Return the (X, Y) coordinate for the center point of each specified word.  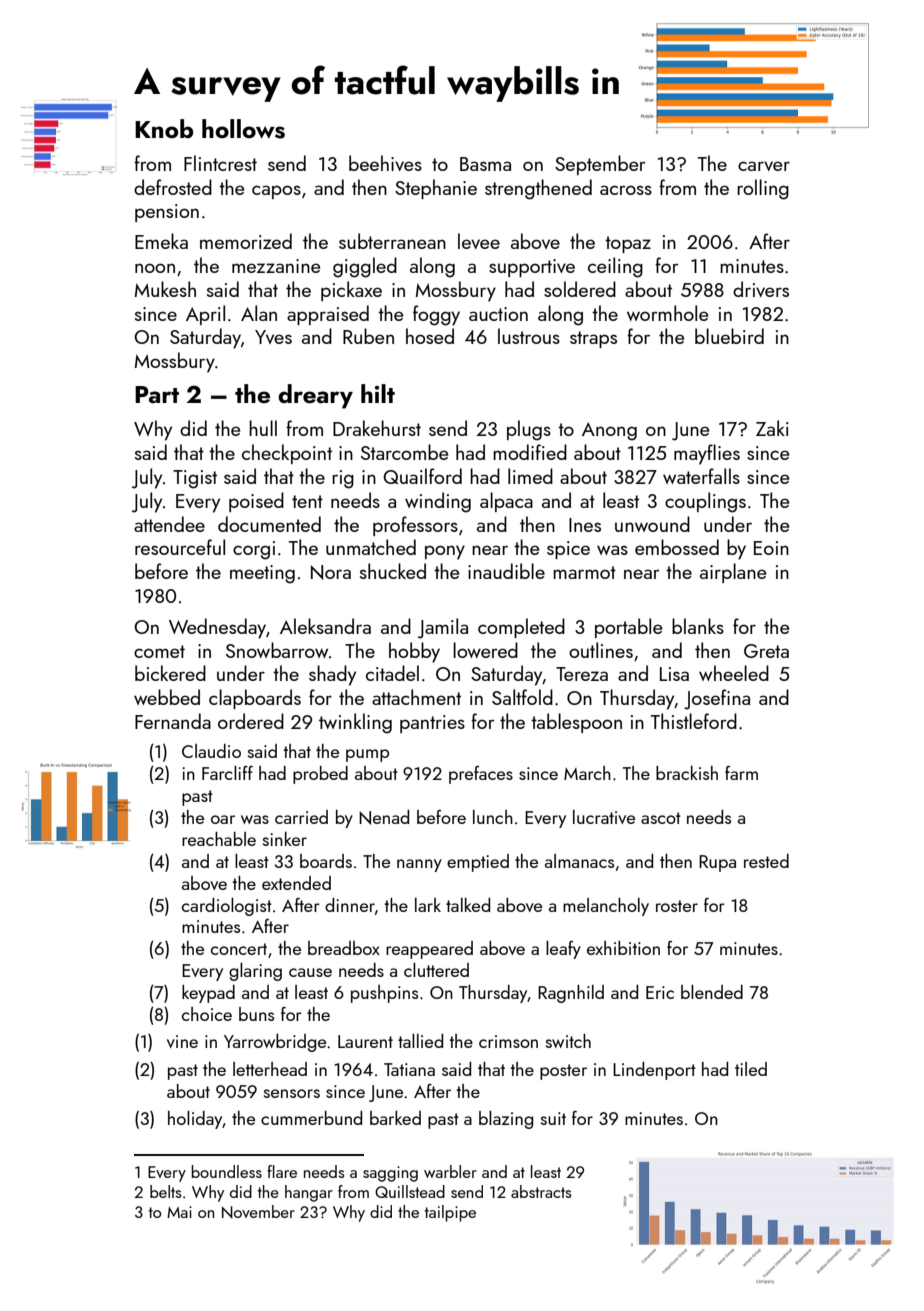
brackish (687, 773)
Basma (485, 164)
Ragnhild (571, 994)
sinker (285, 839)
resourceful (180, 547)
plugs (529, 430)
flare (282, 1171)
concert (239, 949)
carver (764, 166)
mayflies (707, 454)
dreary (315, 396)
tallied (420, 1041)
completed (521, 628)
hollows (243, 129)
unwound (652, 524)
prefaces (481, 775)
